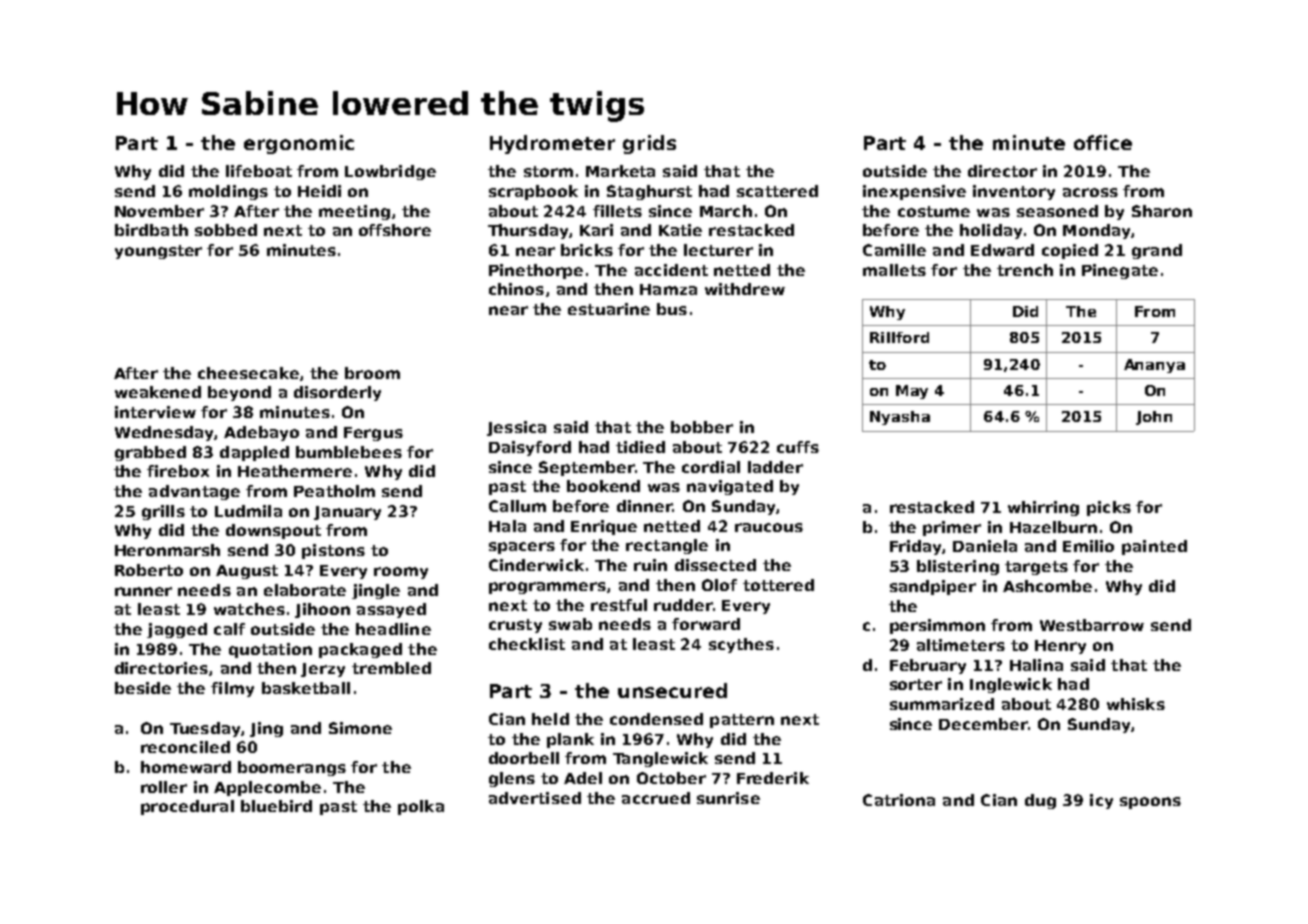  I want to click on downspout, so click(273, 531).
